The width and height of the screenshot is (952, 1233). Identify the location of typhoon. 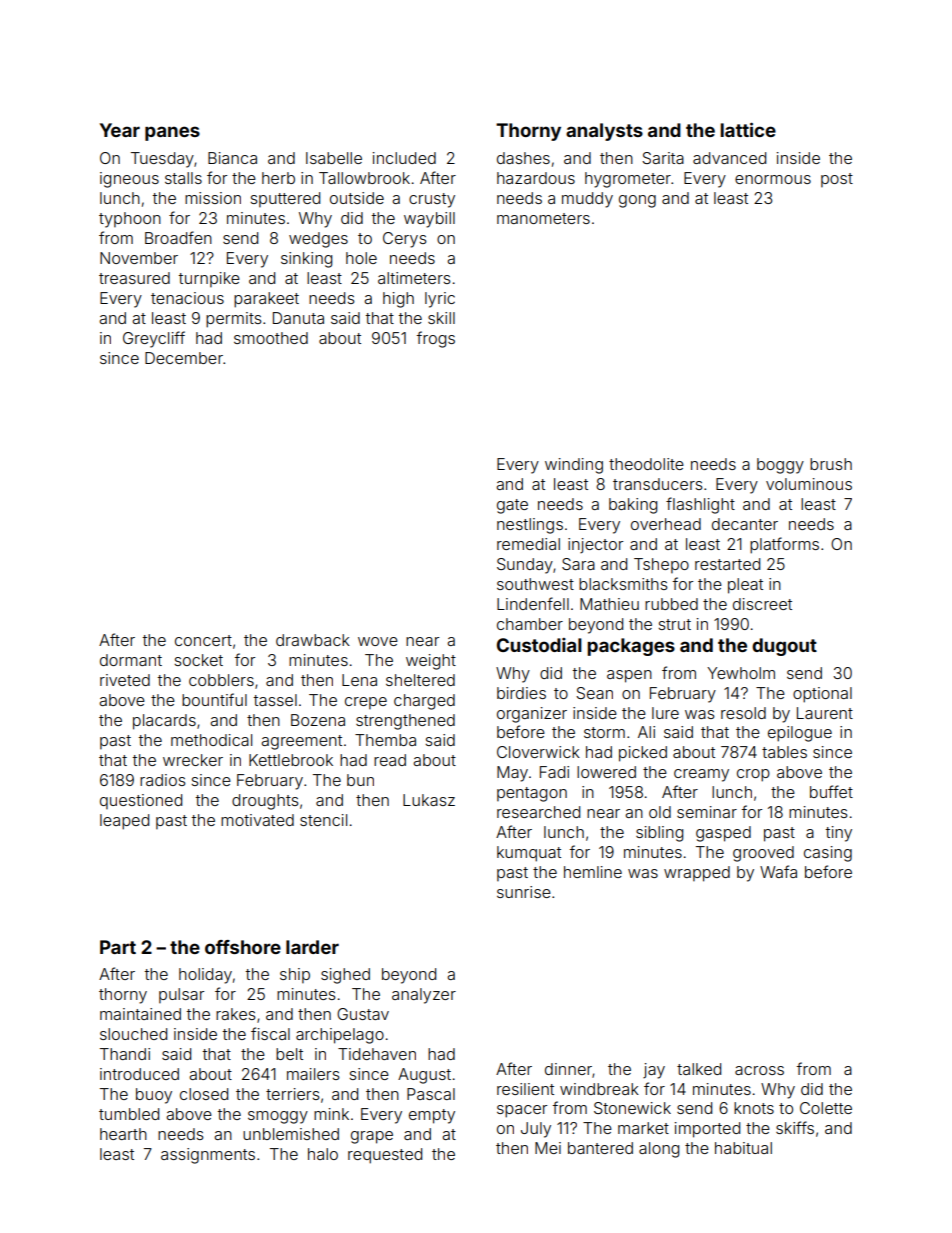
(130, 220).
